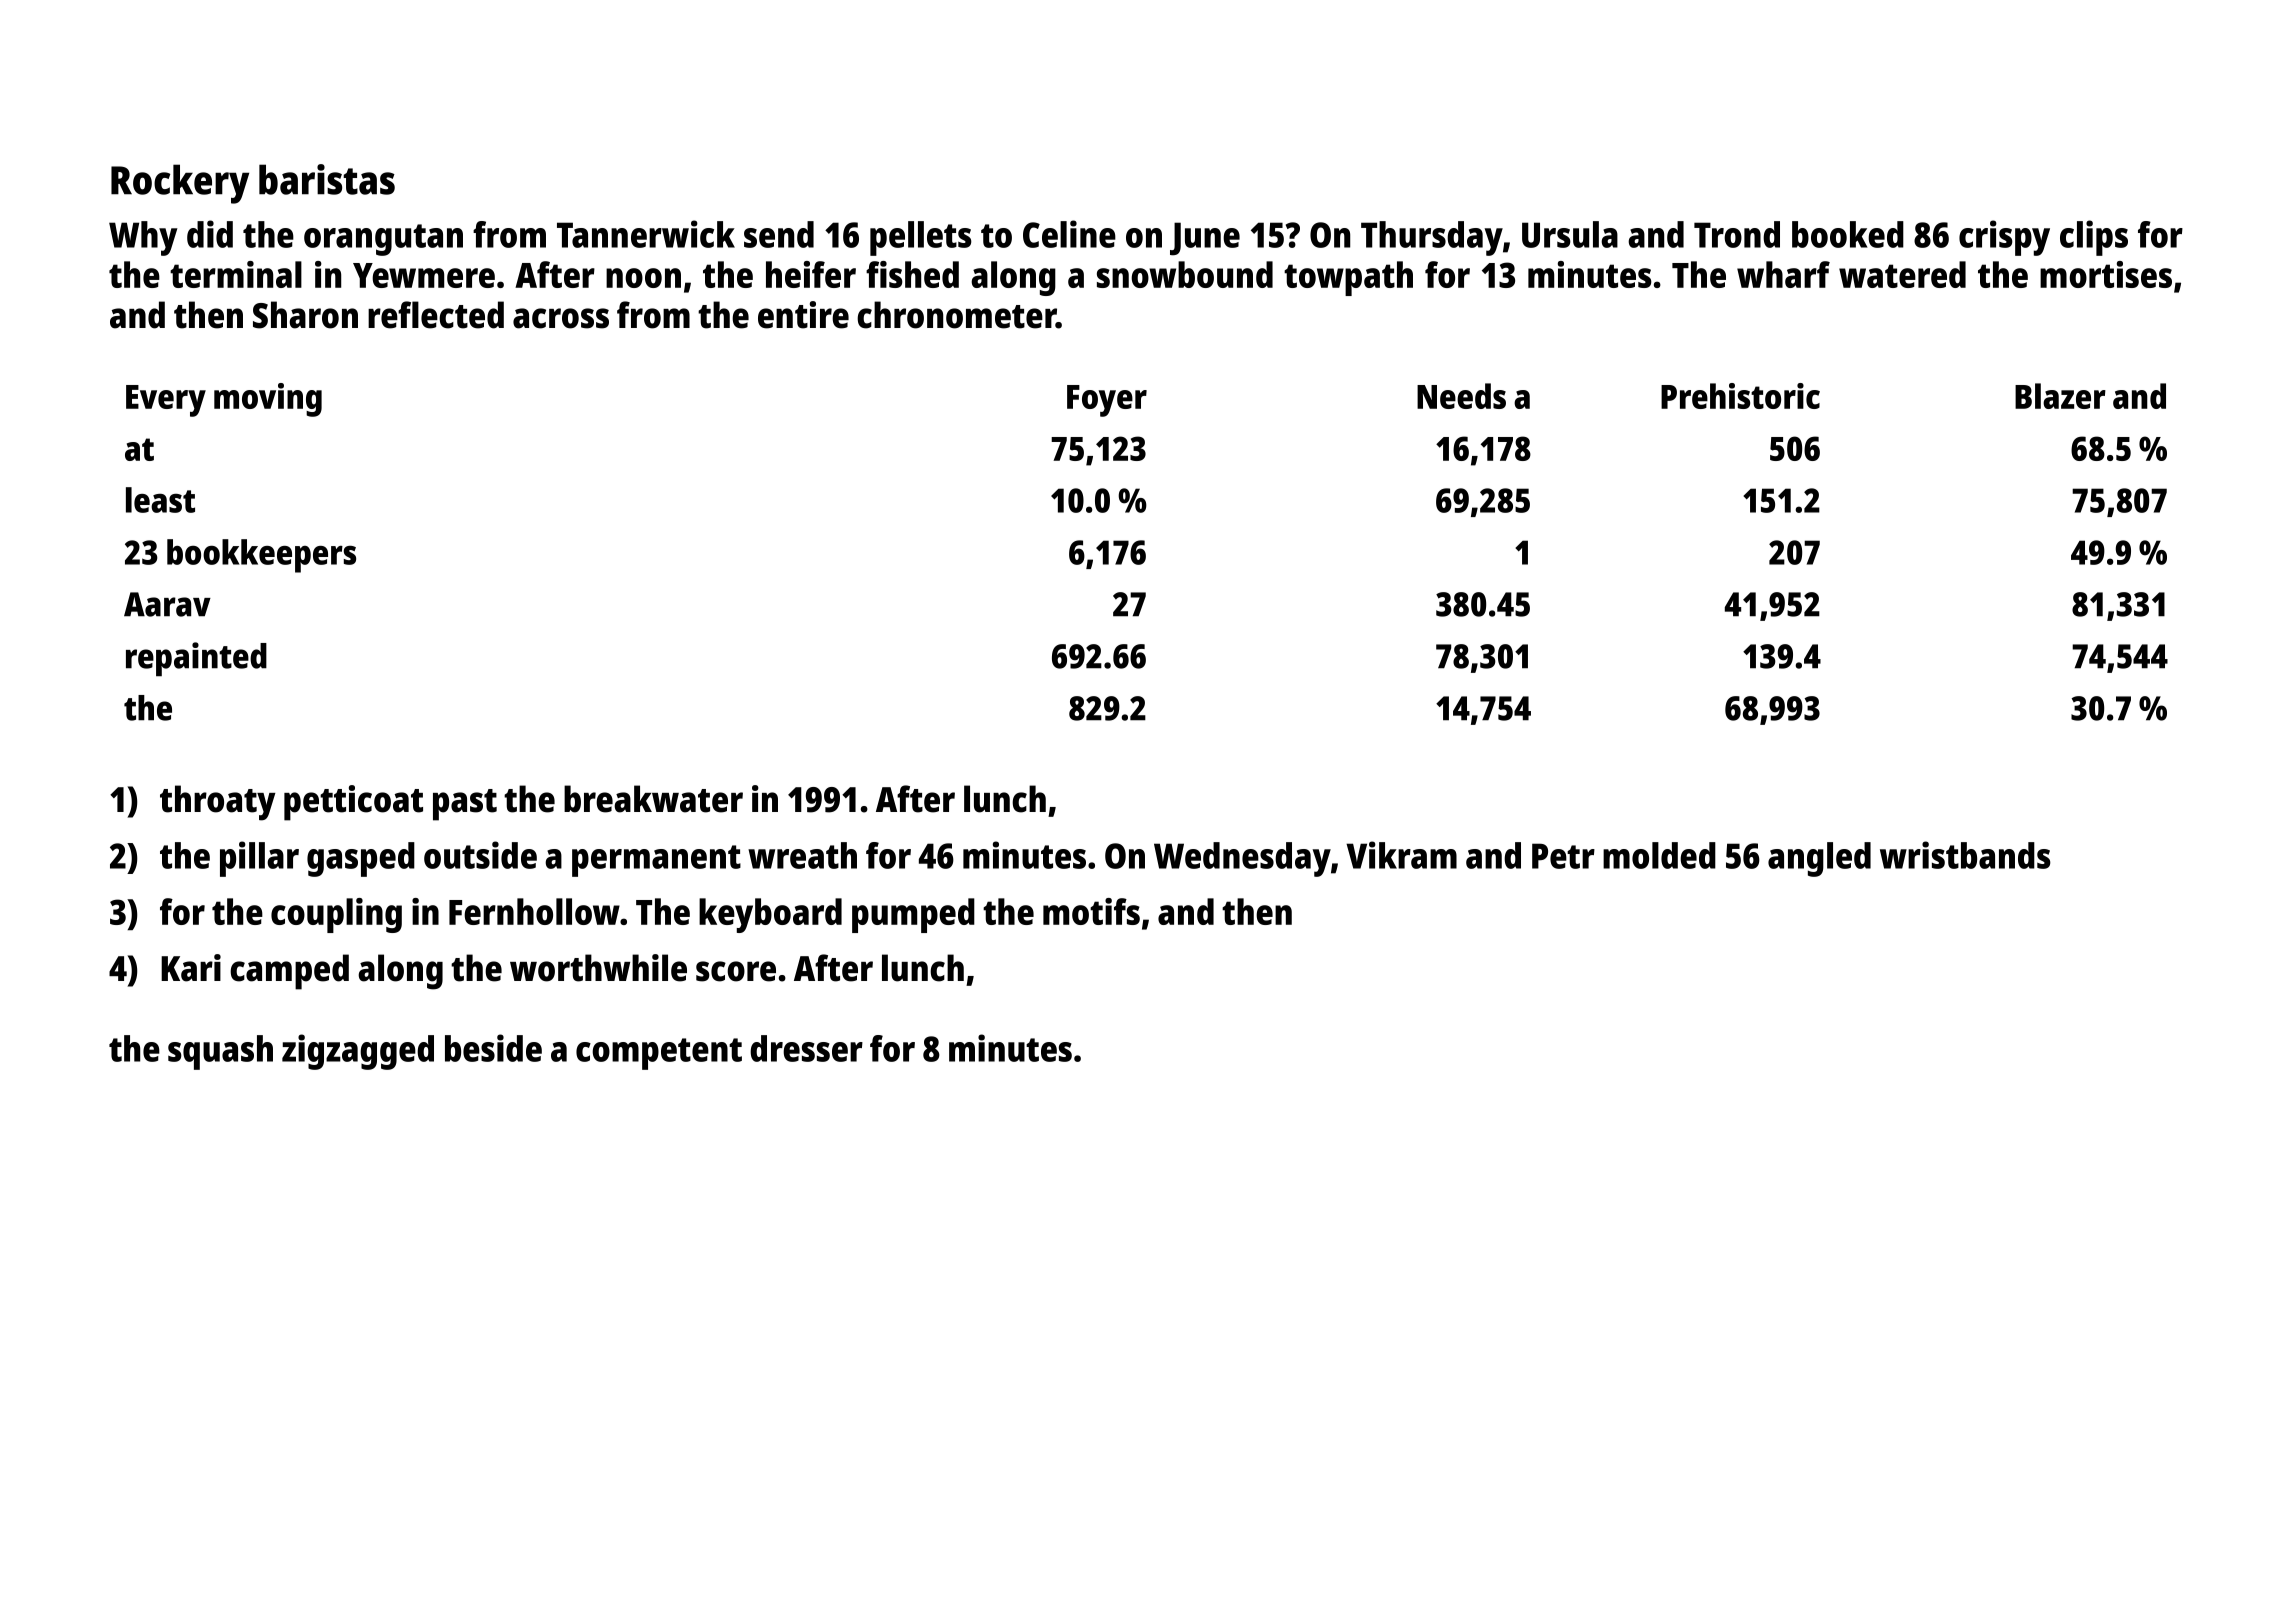 The image size is (2292, 1620). What do you see at coordinates (167, 604) in the document?
I see `Aarav` at bounding box center [167, 604].
